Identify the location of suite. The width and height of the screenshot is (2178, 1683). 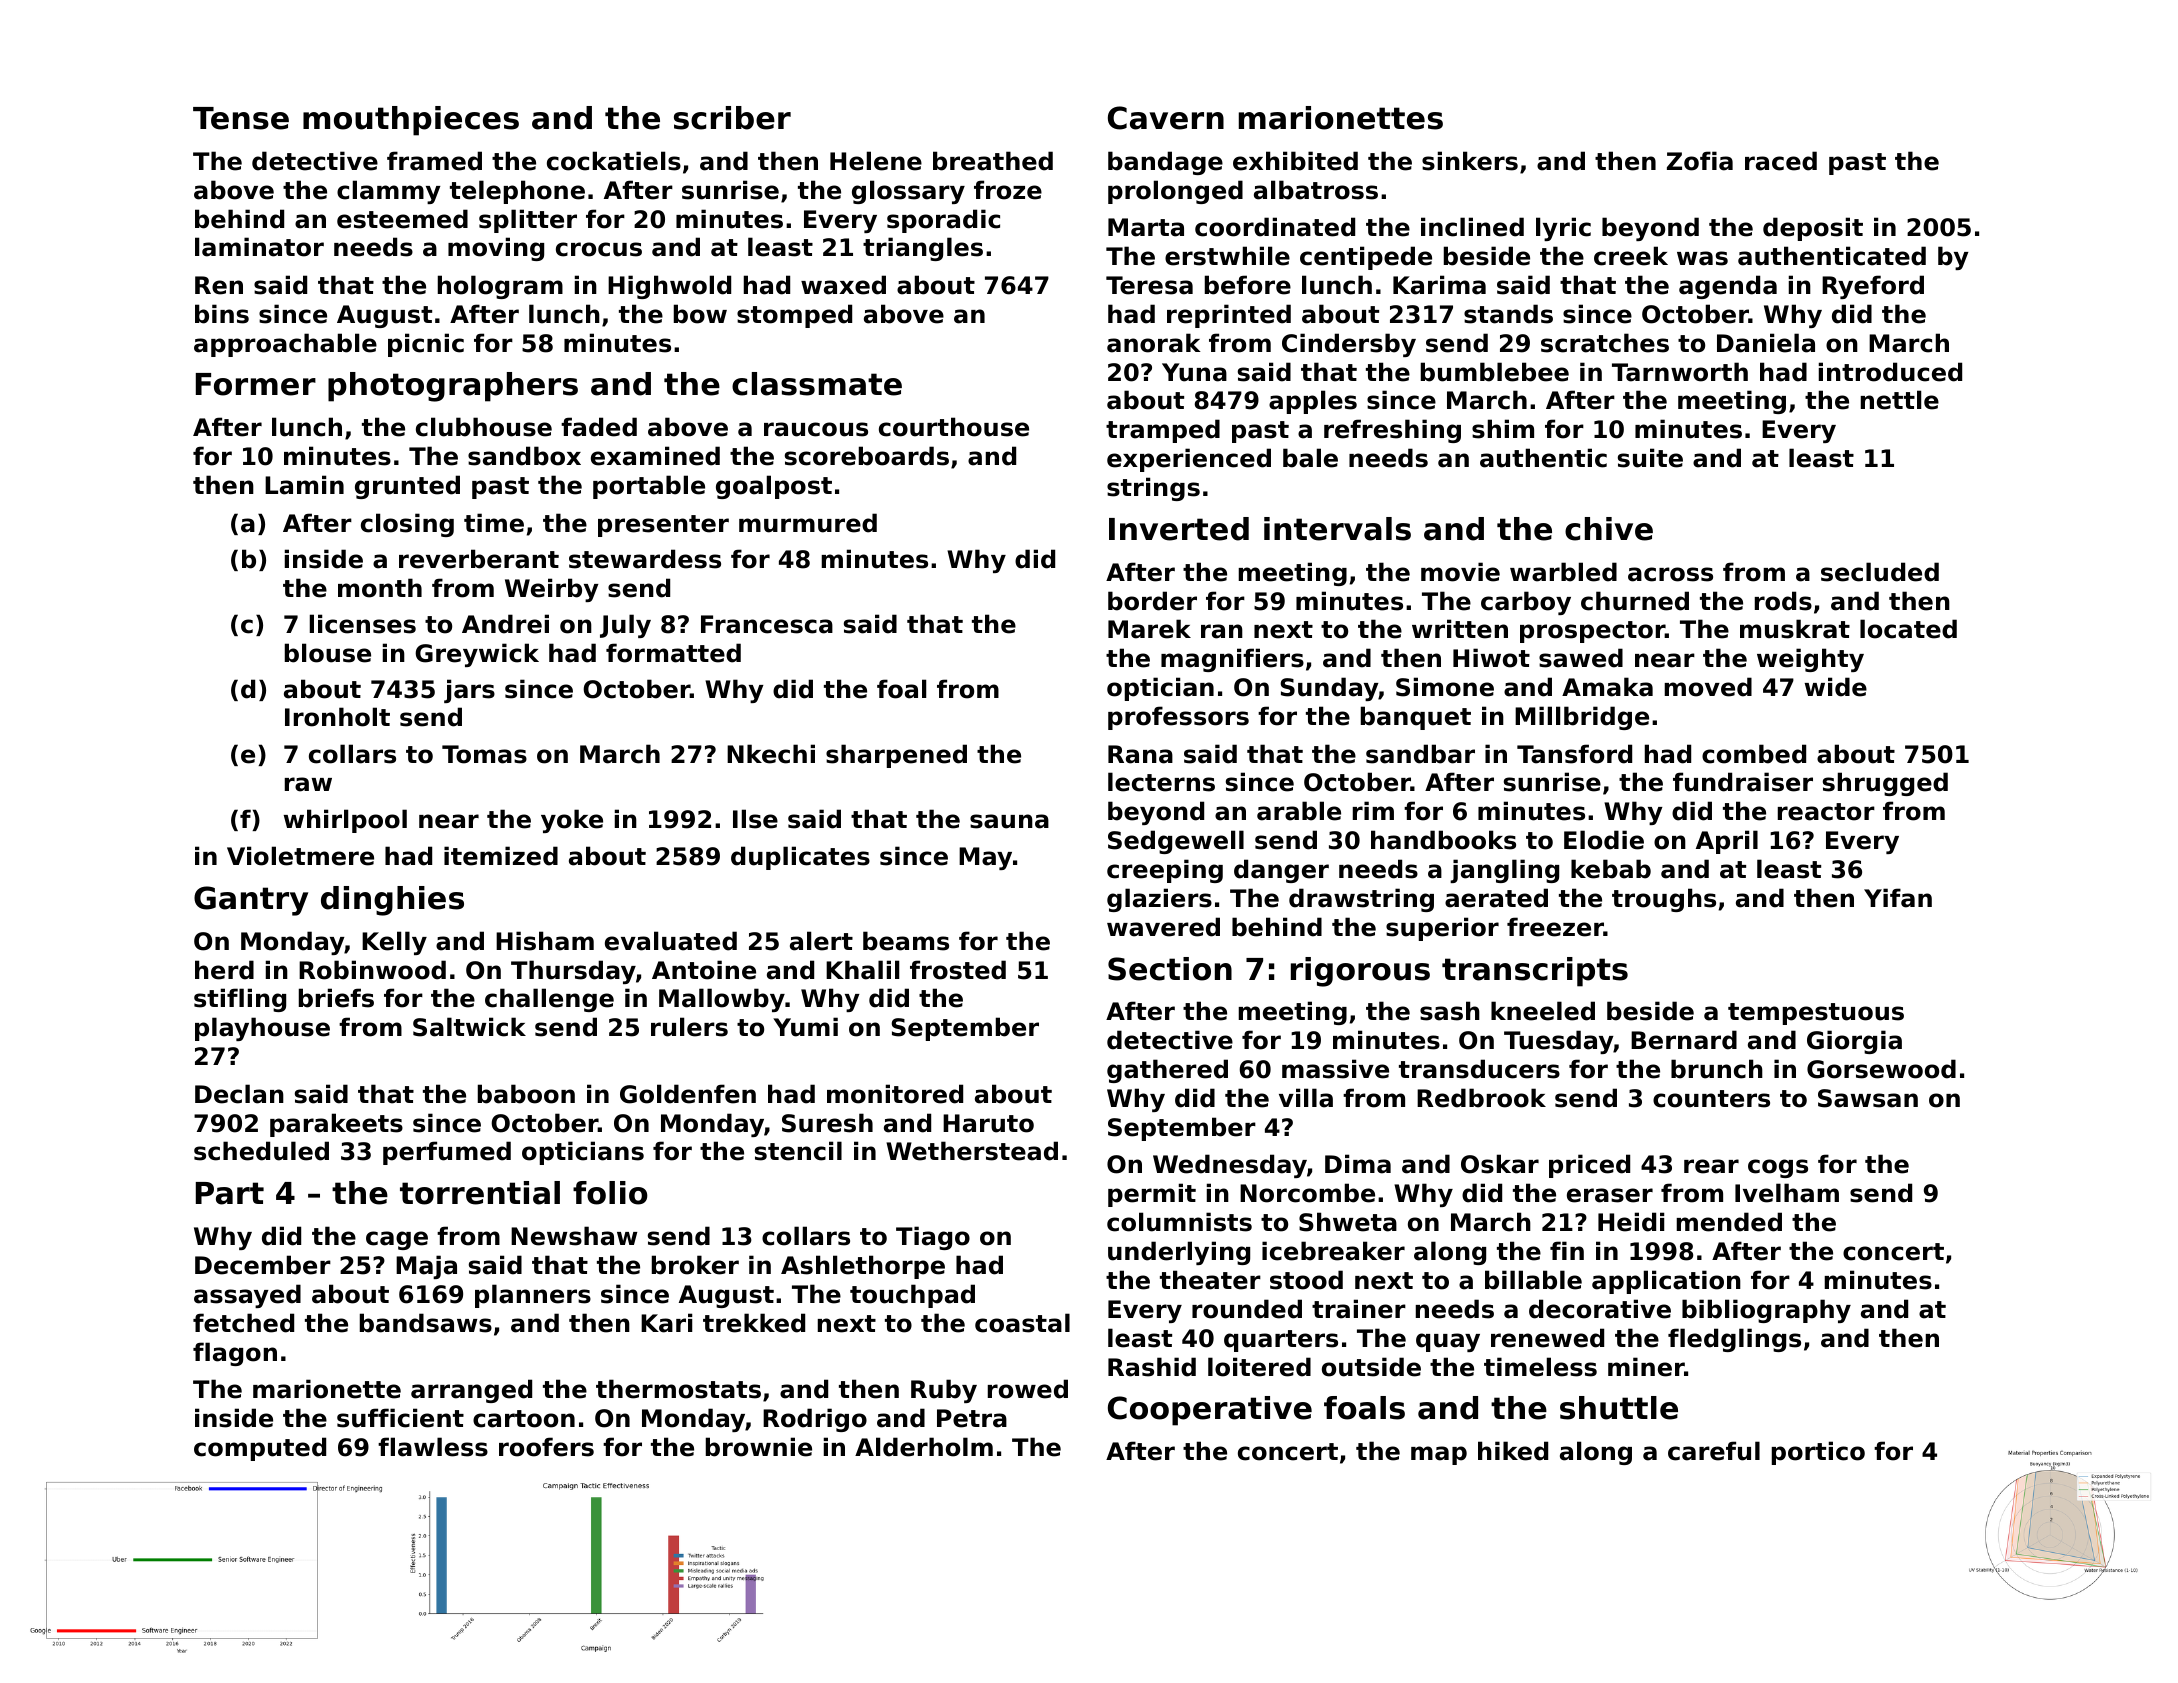
(1650, 458).
